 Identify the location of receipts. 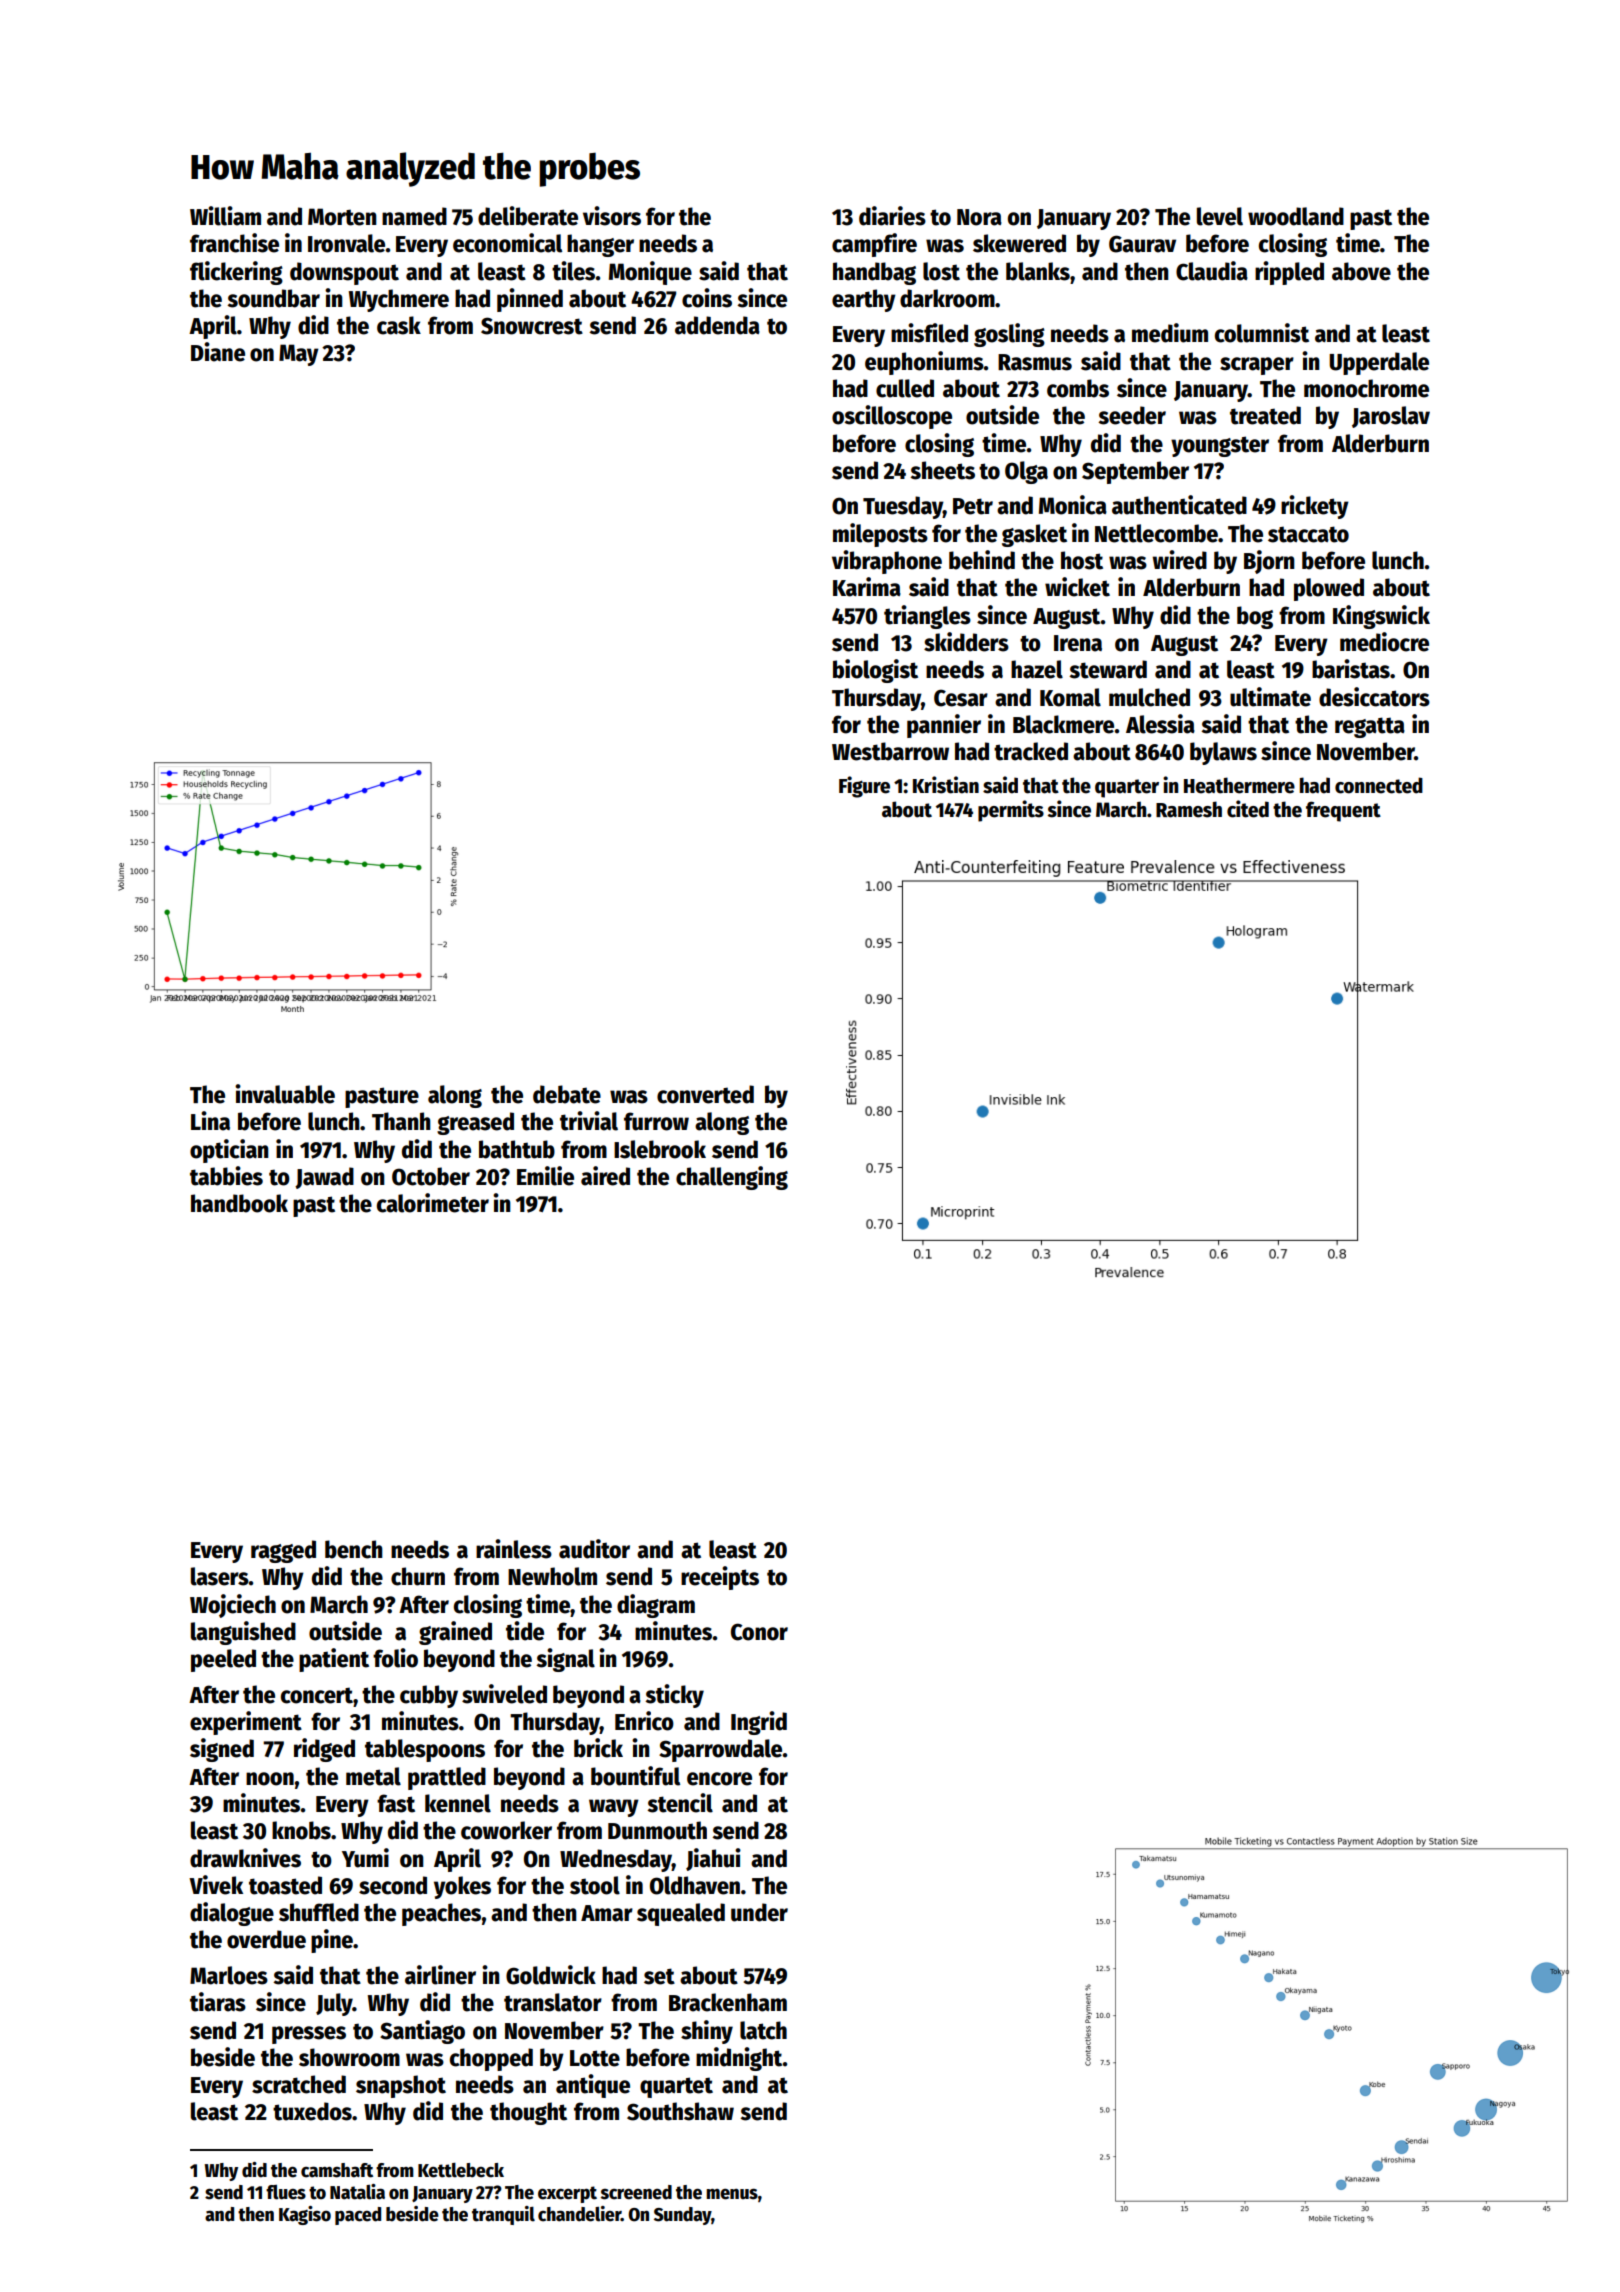
(720, 1578).
